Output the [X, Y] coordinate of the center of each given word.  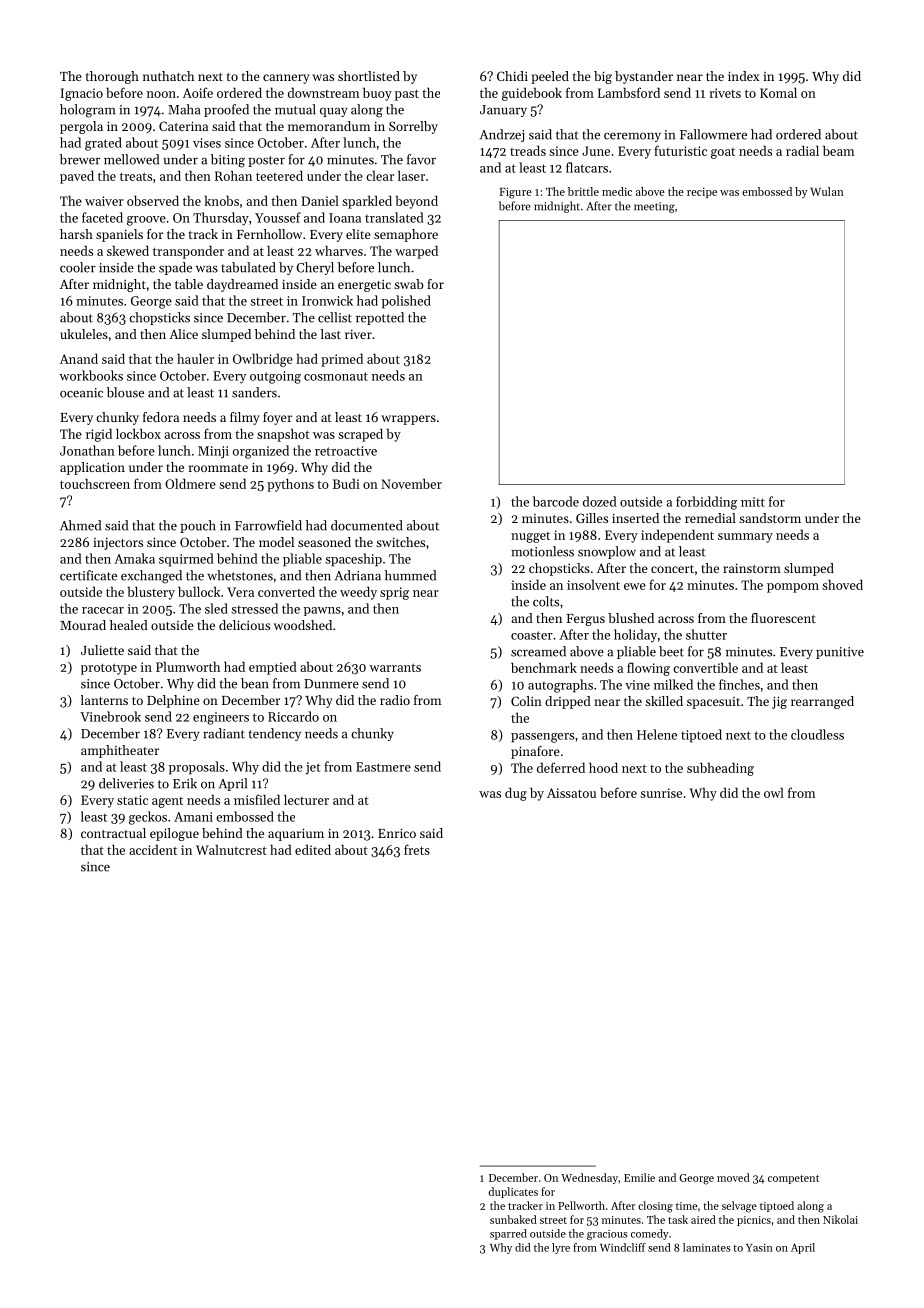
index [743, 76]
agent [167, 802]
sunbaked [513, 1219]
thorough [112, 77]
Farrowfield [268, 525]
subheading [720, 769]
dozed [600, 501]
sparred [508, 1234]
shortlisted [369, 76]
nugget [530, 537]
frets [417, 849]
